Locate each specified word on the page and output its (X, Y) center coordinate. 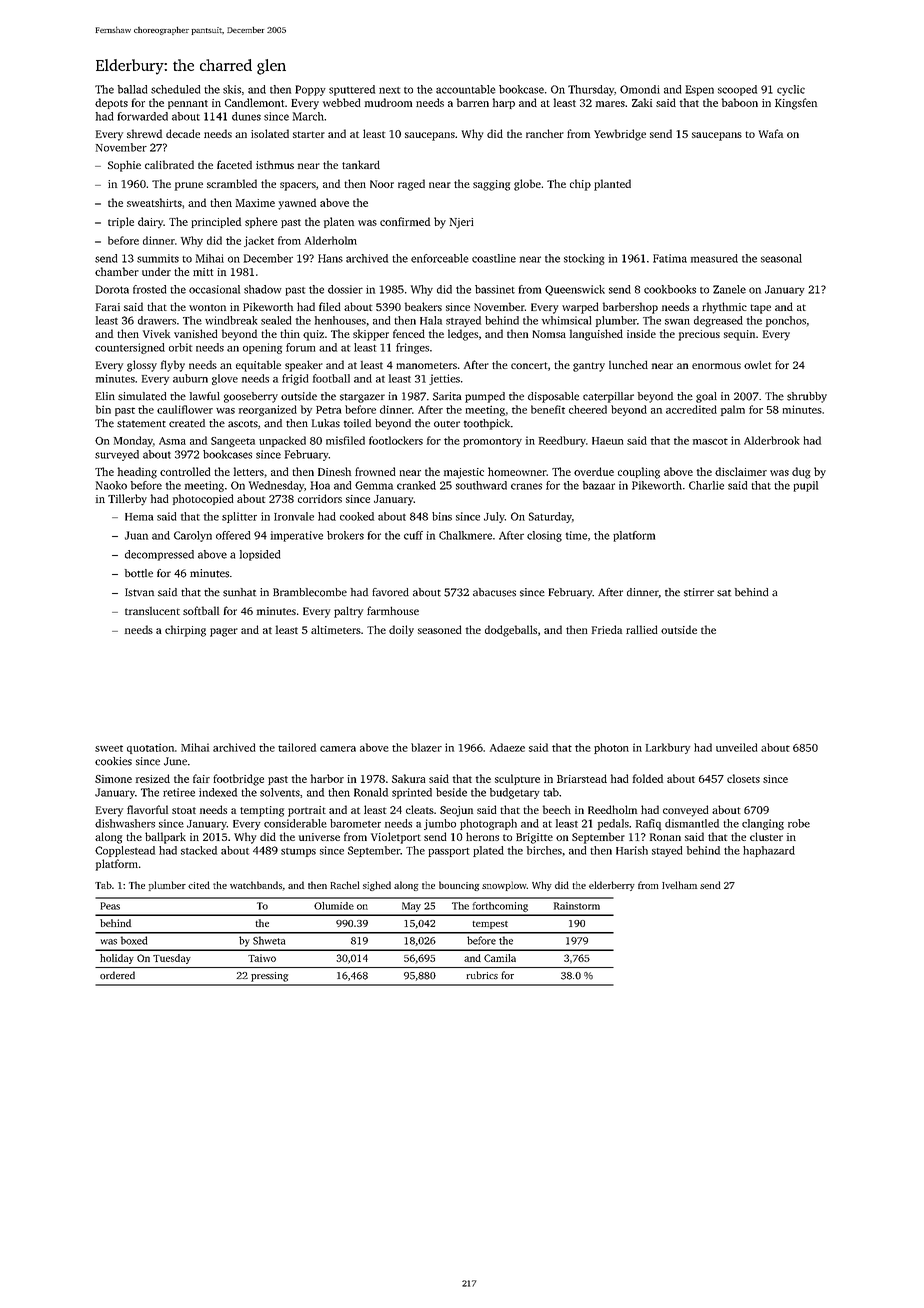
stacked (199, 850)
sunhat (239, 592)
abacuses (494, 592)
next (389, 90)
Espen (699, 90)
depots (111, 103)
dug (801, 473)
